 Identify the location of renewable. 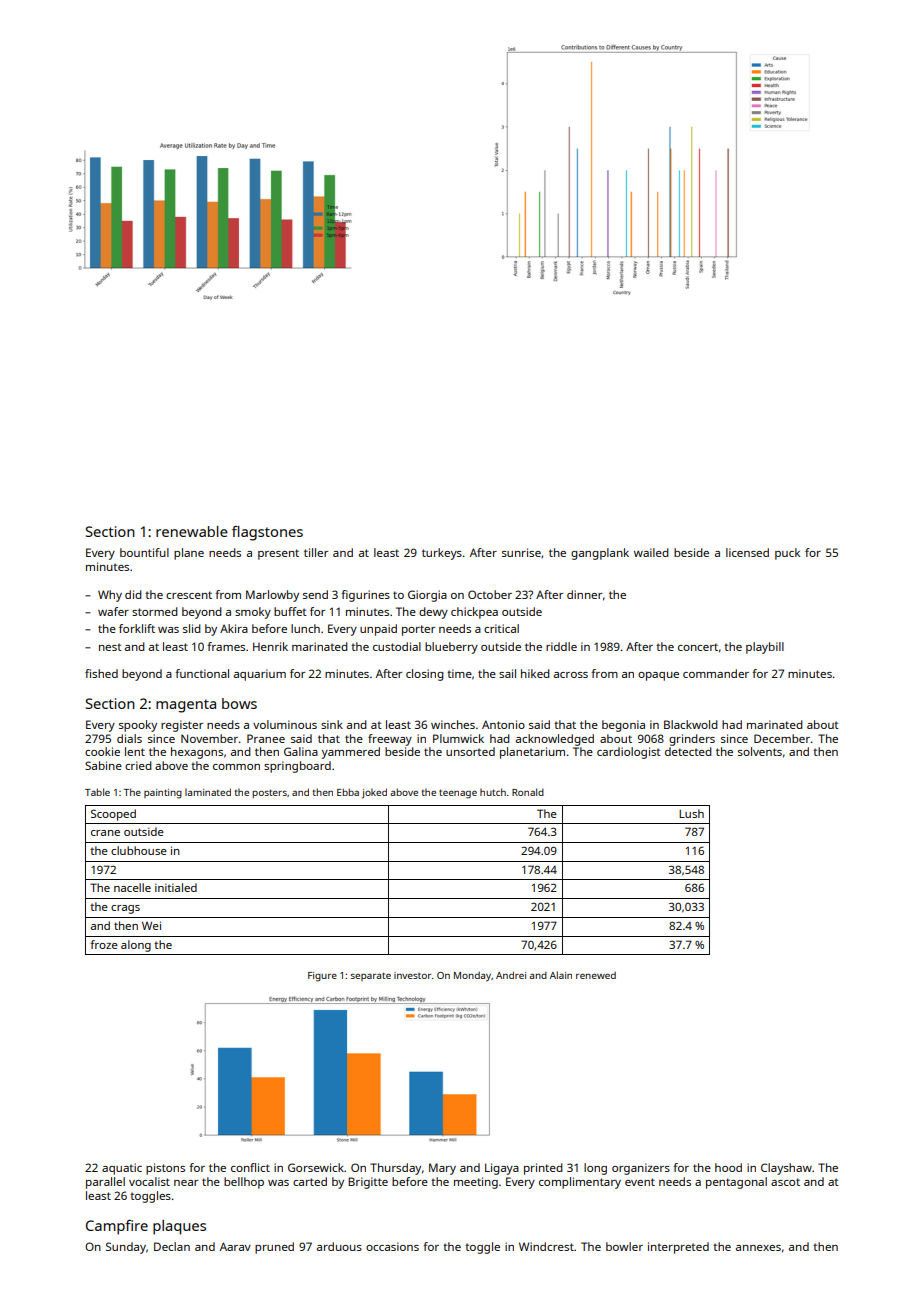
(192, 531).
